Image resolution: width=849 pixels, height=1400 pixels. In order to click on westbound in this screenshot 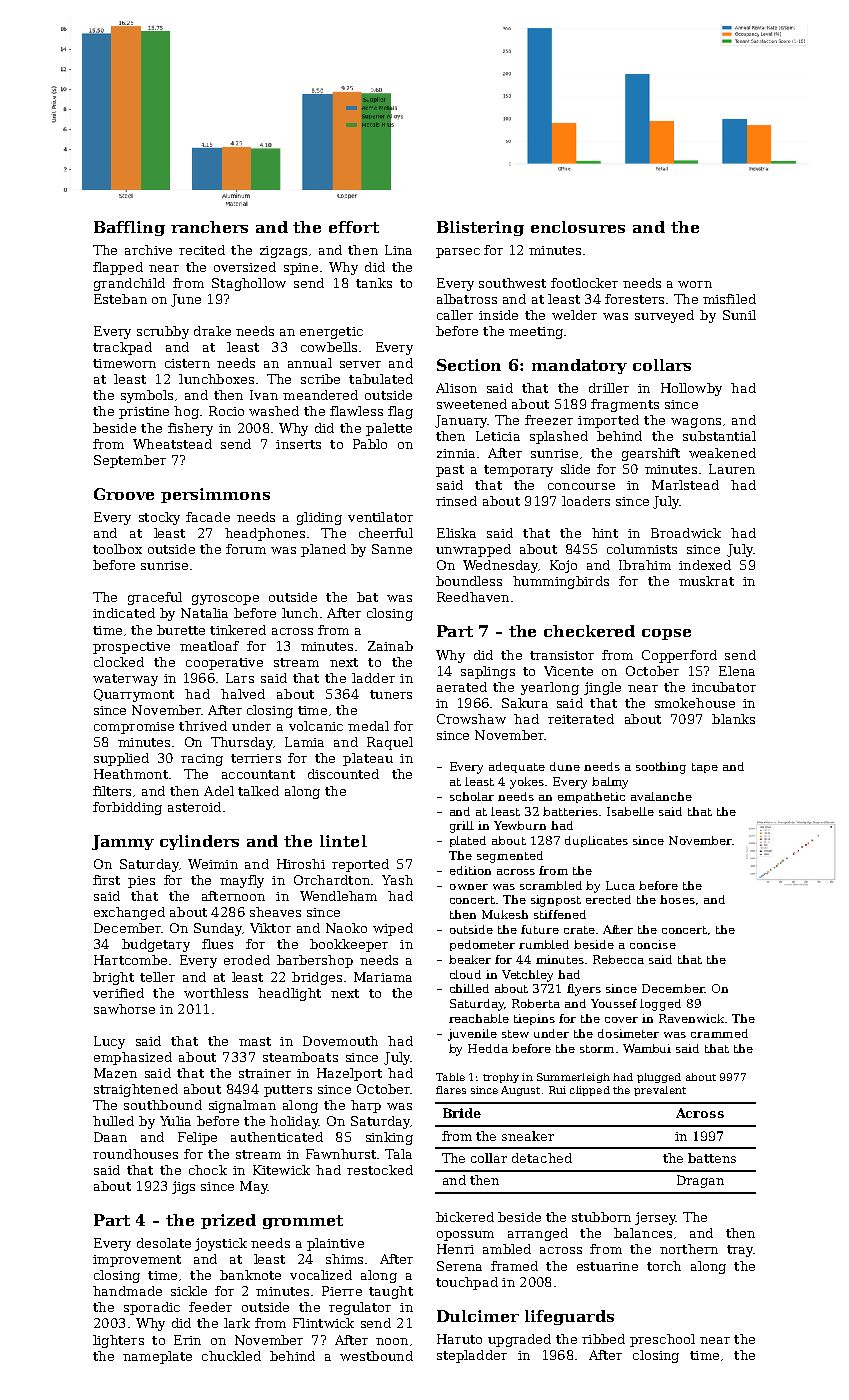, I will do `click(376, 1356)`.
